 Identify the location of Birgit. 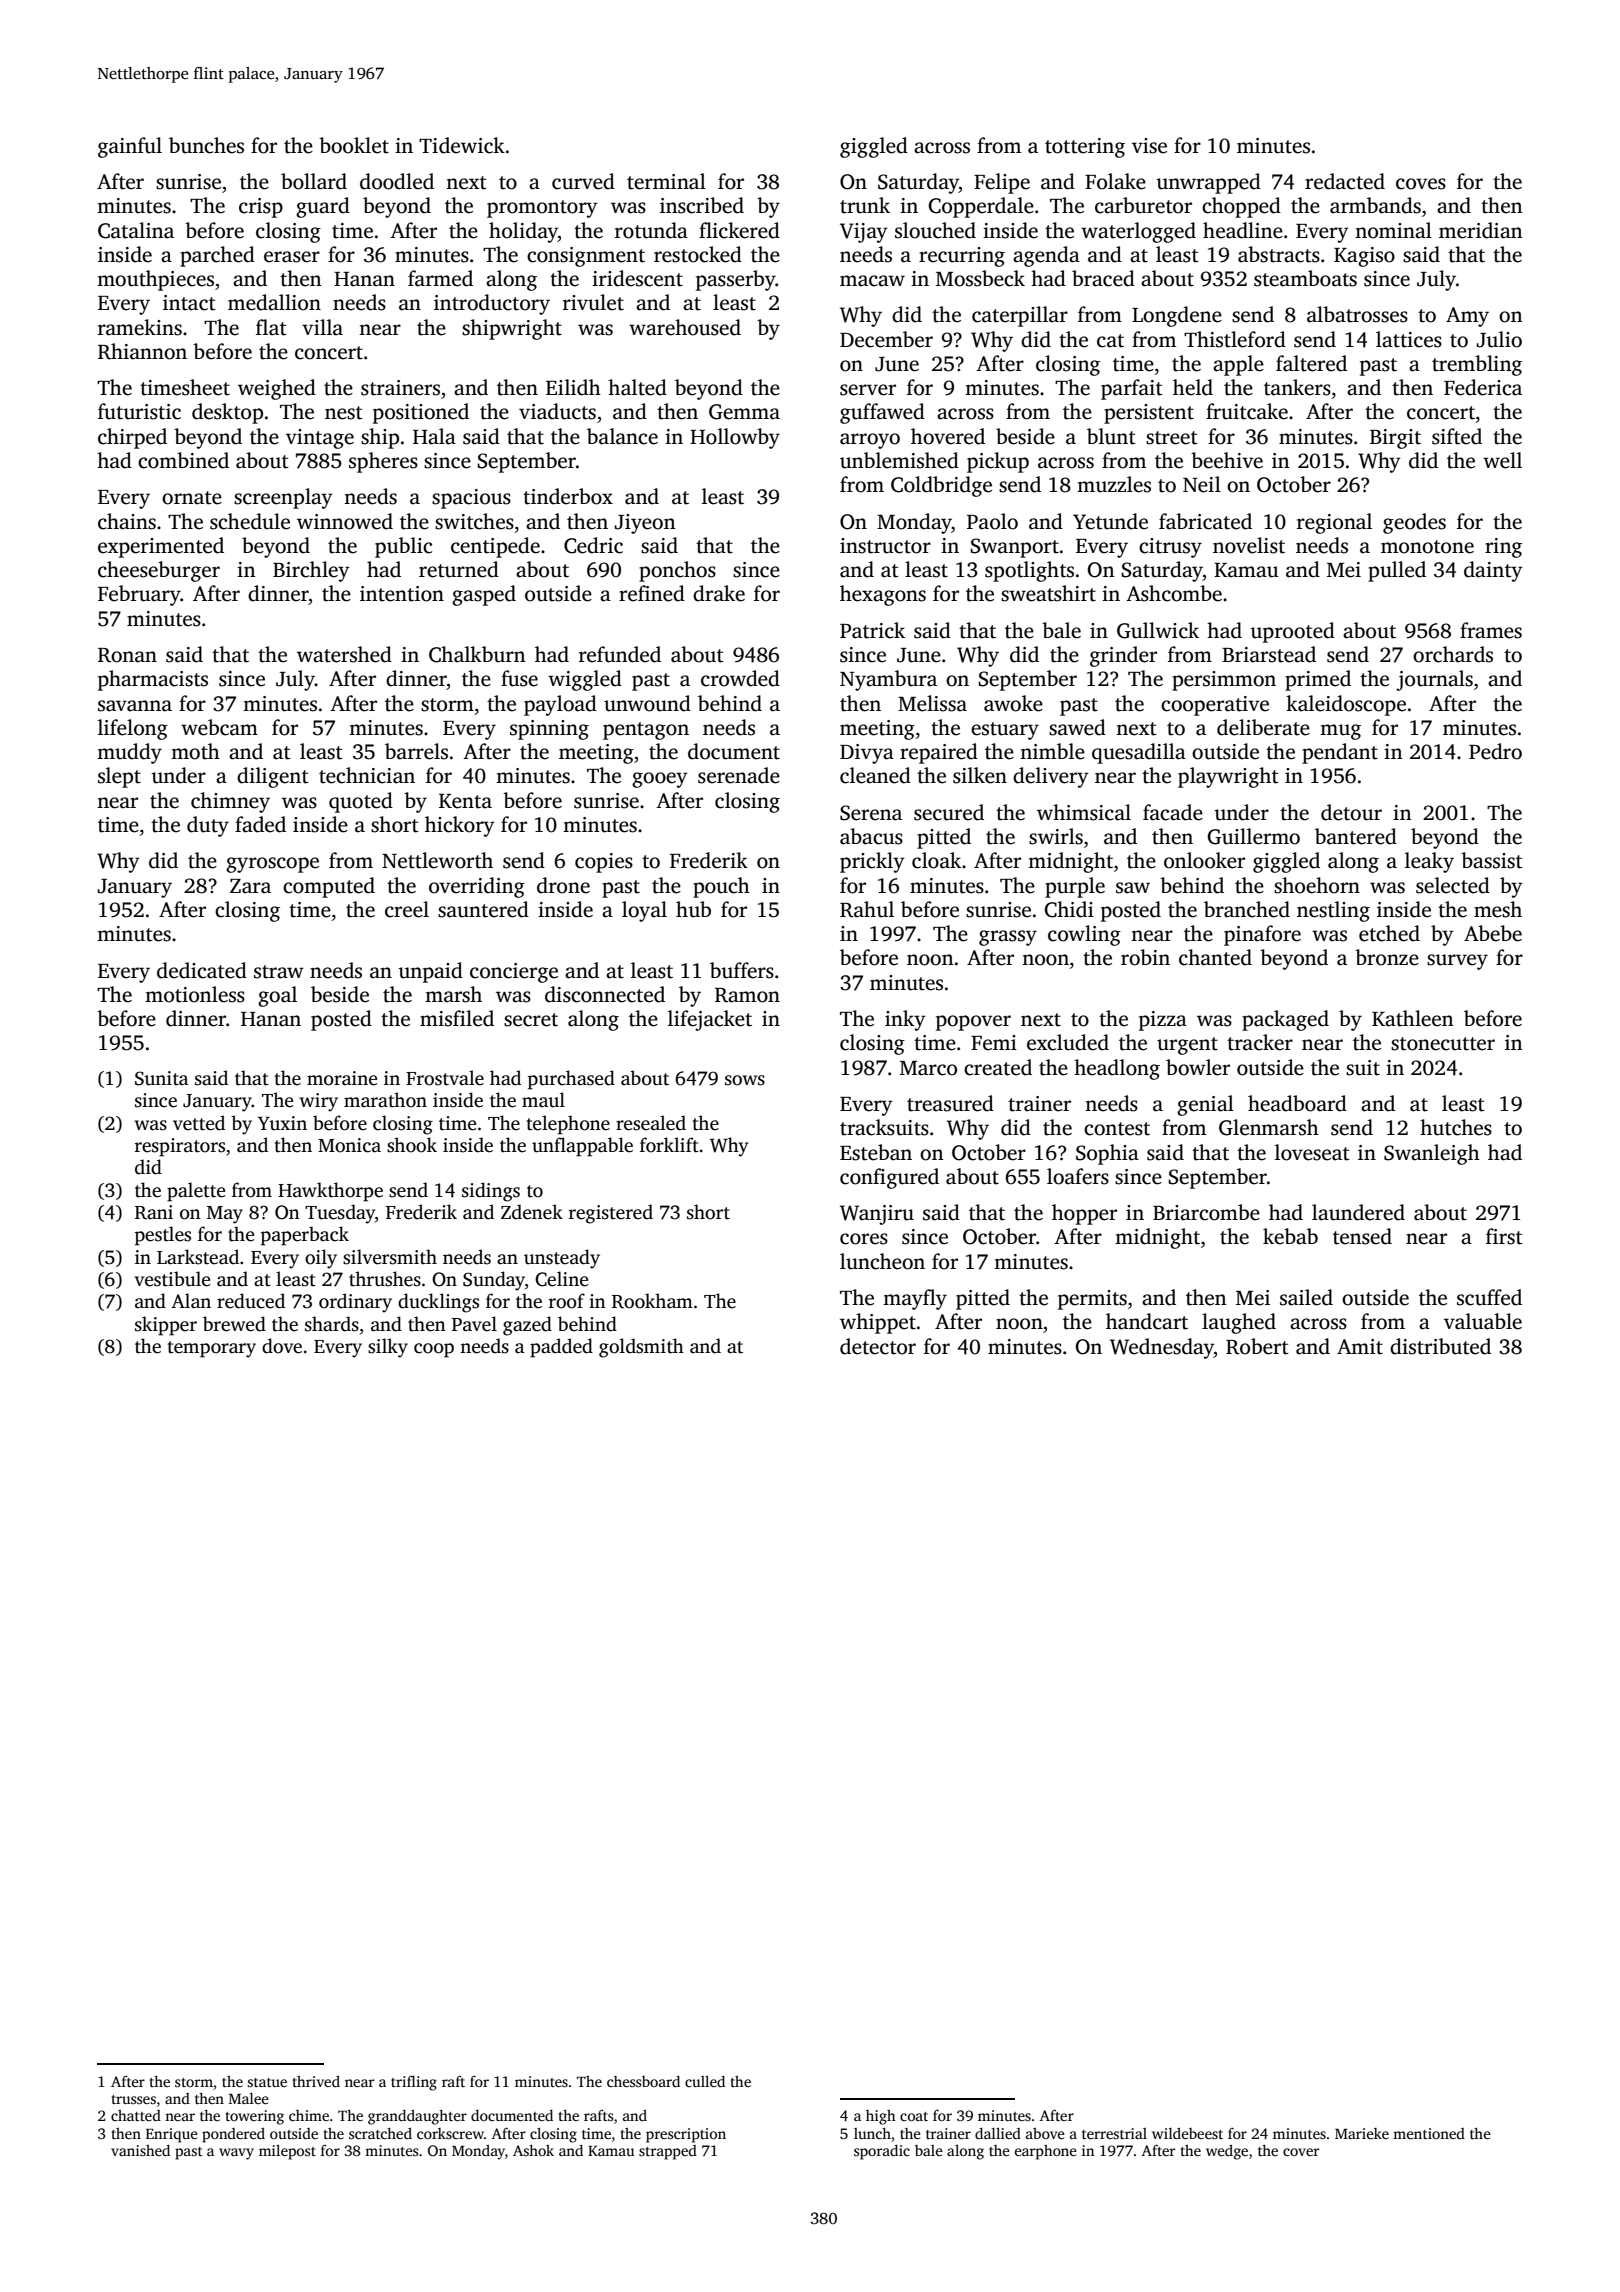
(1395, 439).
